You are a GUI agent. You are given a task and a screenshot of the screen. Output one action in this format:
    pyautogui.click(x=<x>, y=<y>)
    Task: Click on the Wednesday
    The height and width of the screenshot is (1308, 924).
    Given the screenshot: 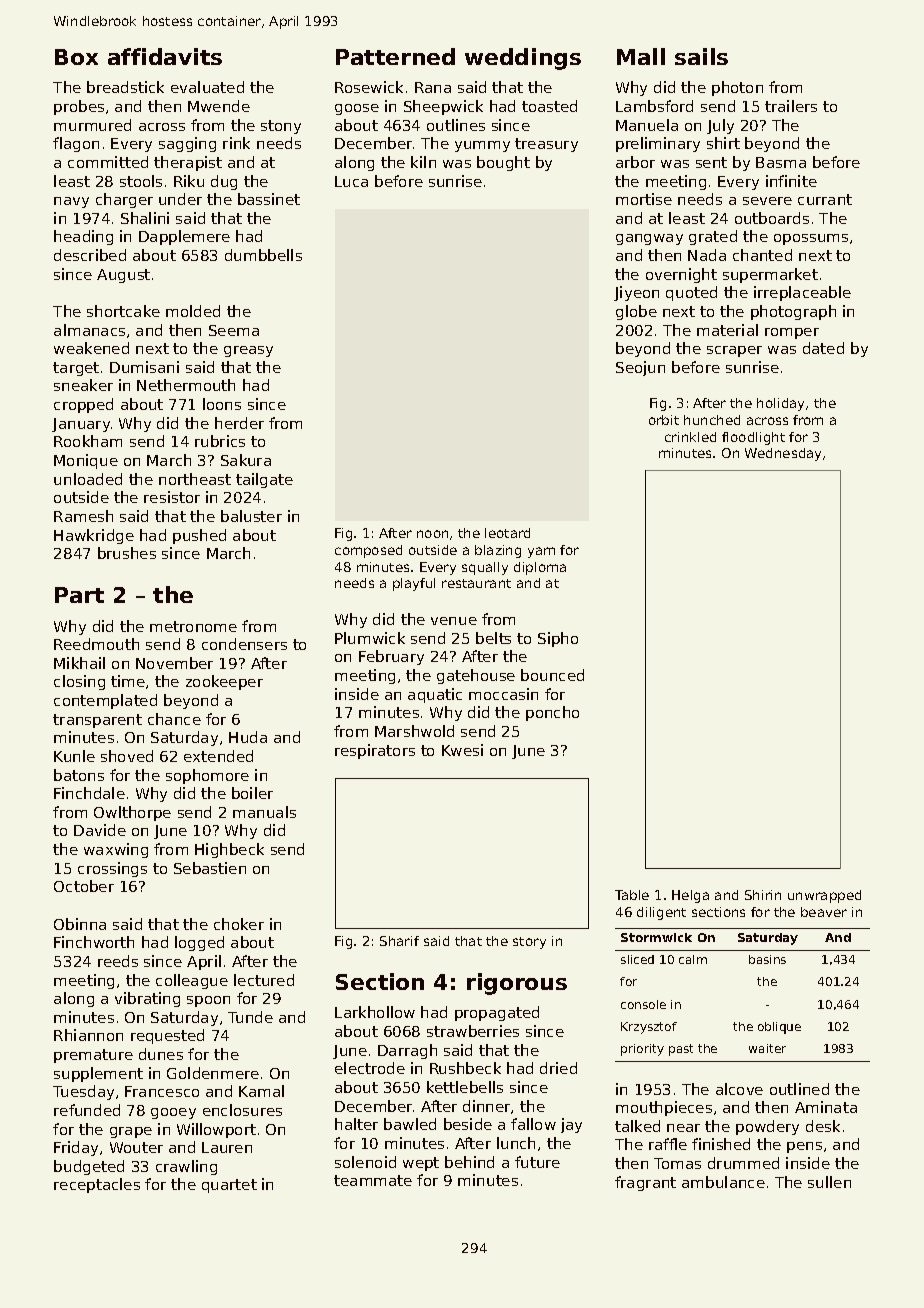 What is the action you would take?
    pyautogui.click(x=783, y=454)
